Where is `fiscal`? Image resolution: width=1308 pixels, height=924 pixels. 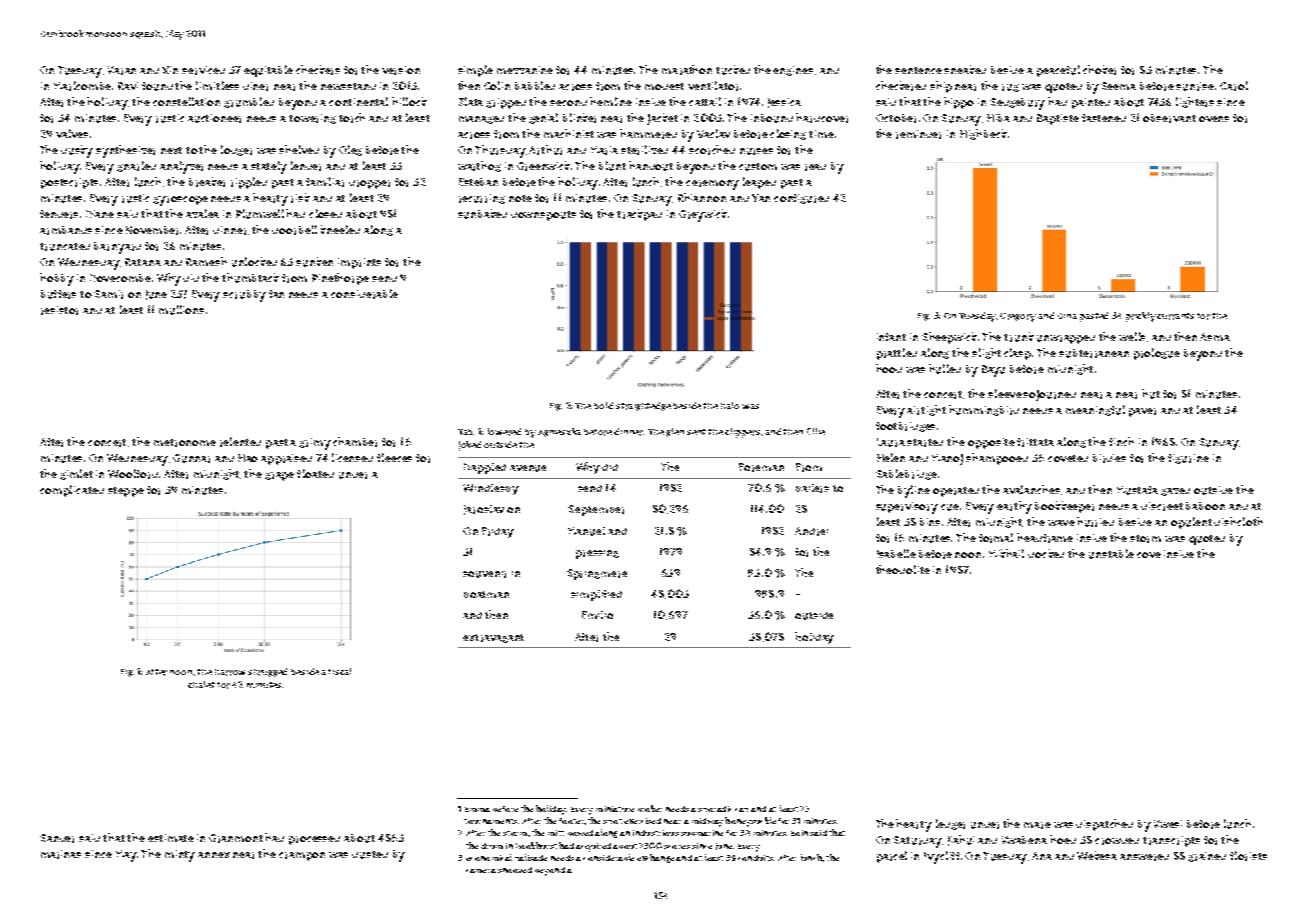
fiscal is located at coordinates (339, 671).
